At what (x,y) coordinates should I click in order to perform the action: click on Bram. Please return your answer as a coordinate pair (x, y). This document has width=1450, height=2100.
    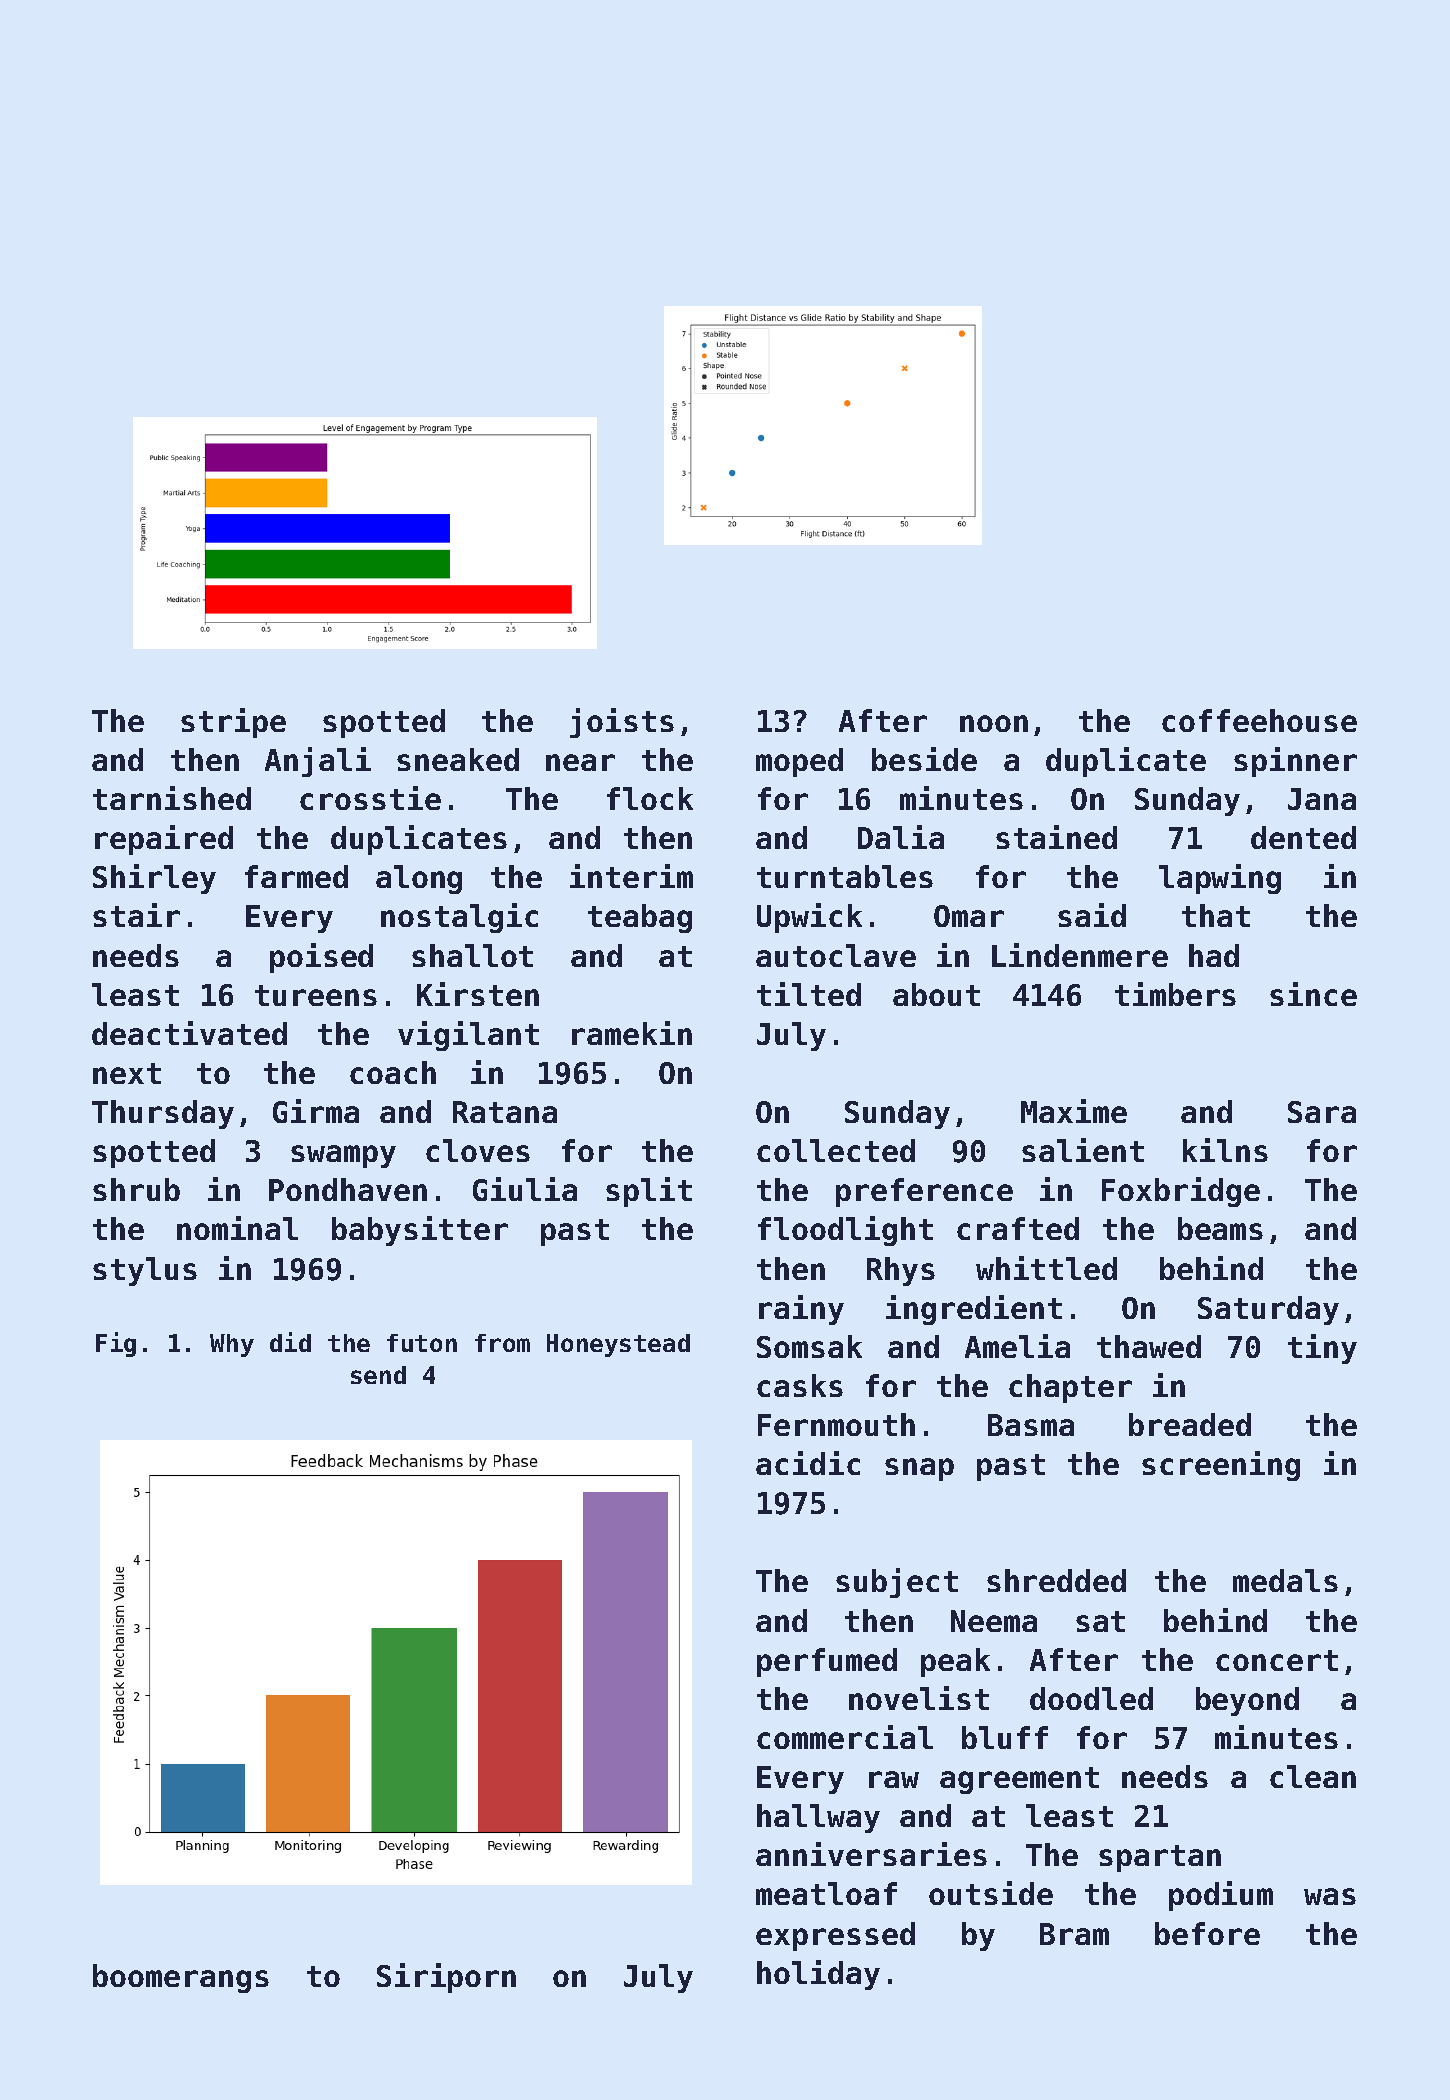
    Looking at the image, I should click on (1074, 1934).
